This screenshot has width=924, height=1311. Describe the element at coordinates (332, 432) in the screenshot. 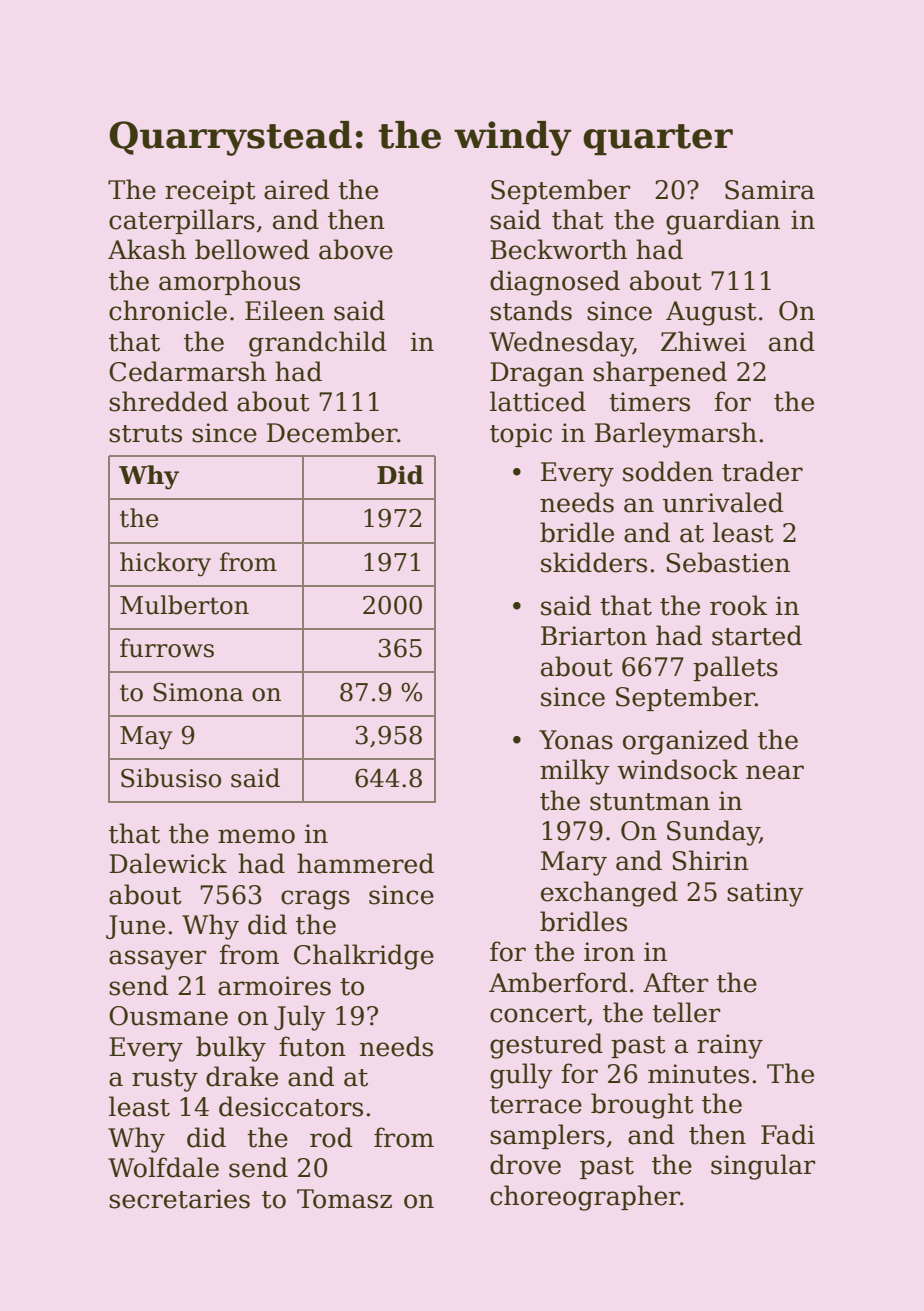

I see `December` at that location.
